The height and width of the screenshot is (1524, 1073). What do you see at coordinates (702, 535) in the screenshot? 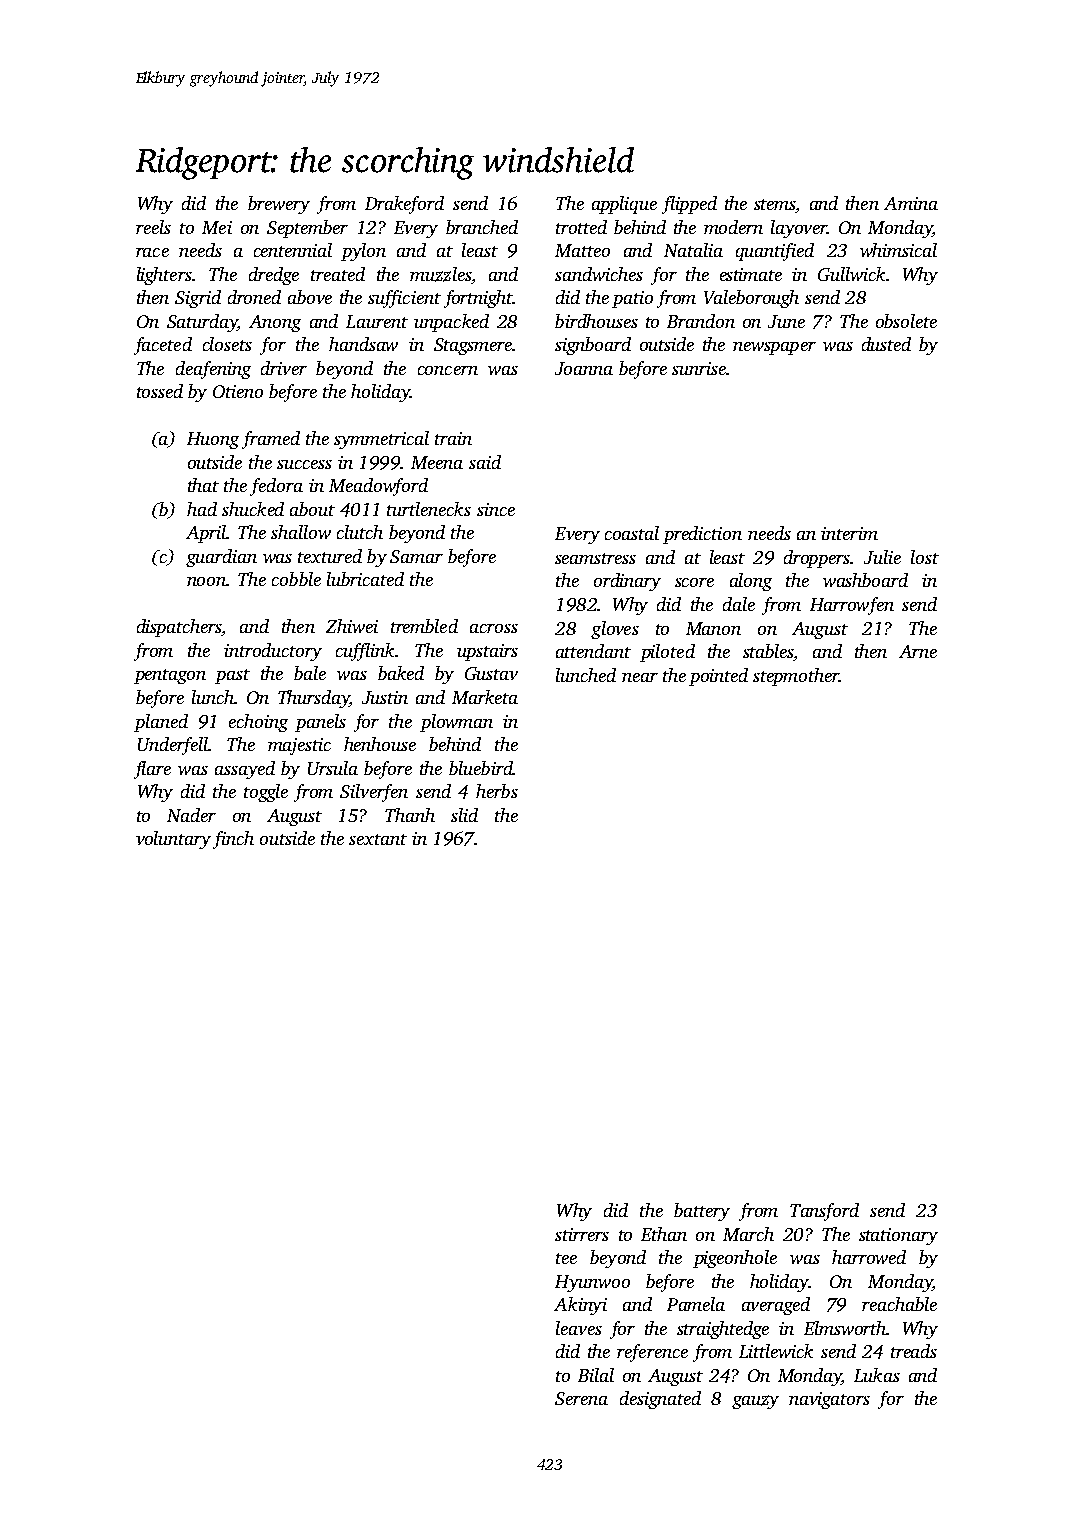
I see `prediction` at bounding box center [702, 535].
